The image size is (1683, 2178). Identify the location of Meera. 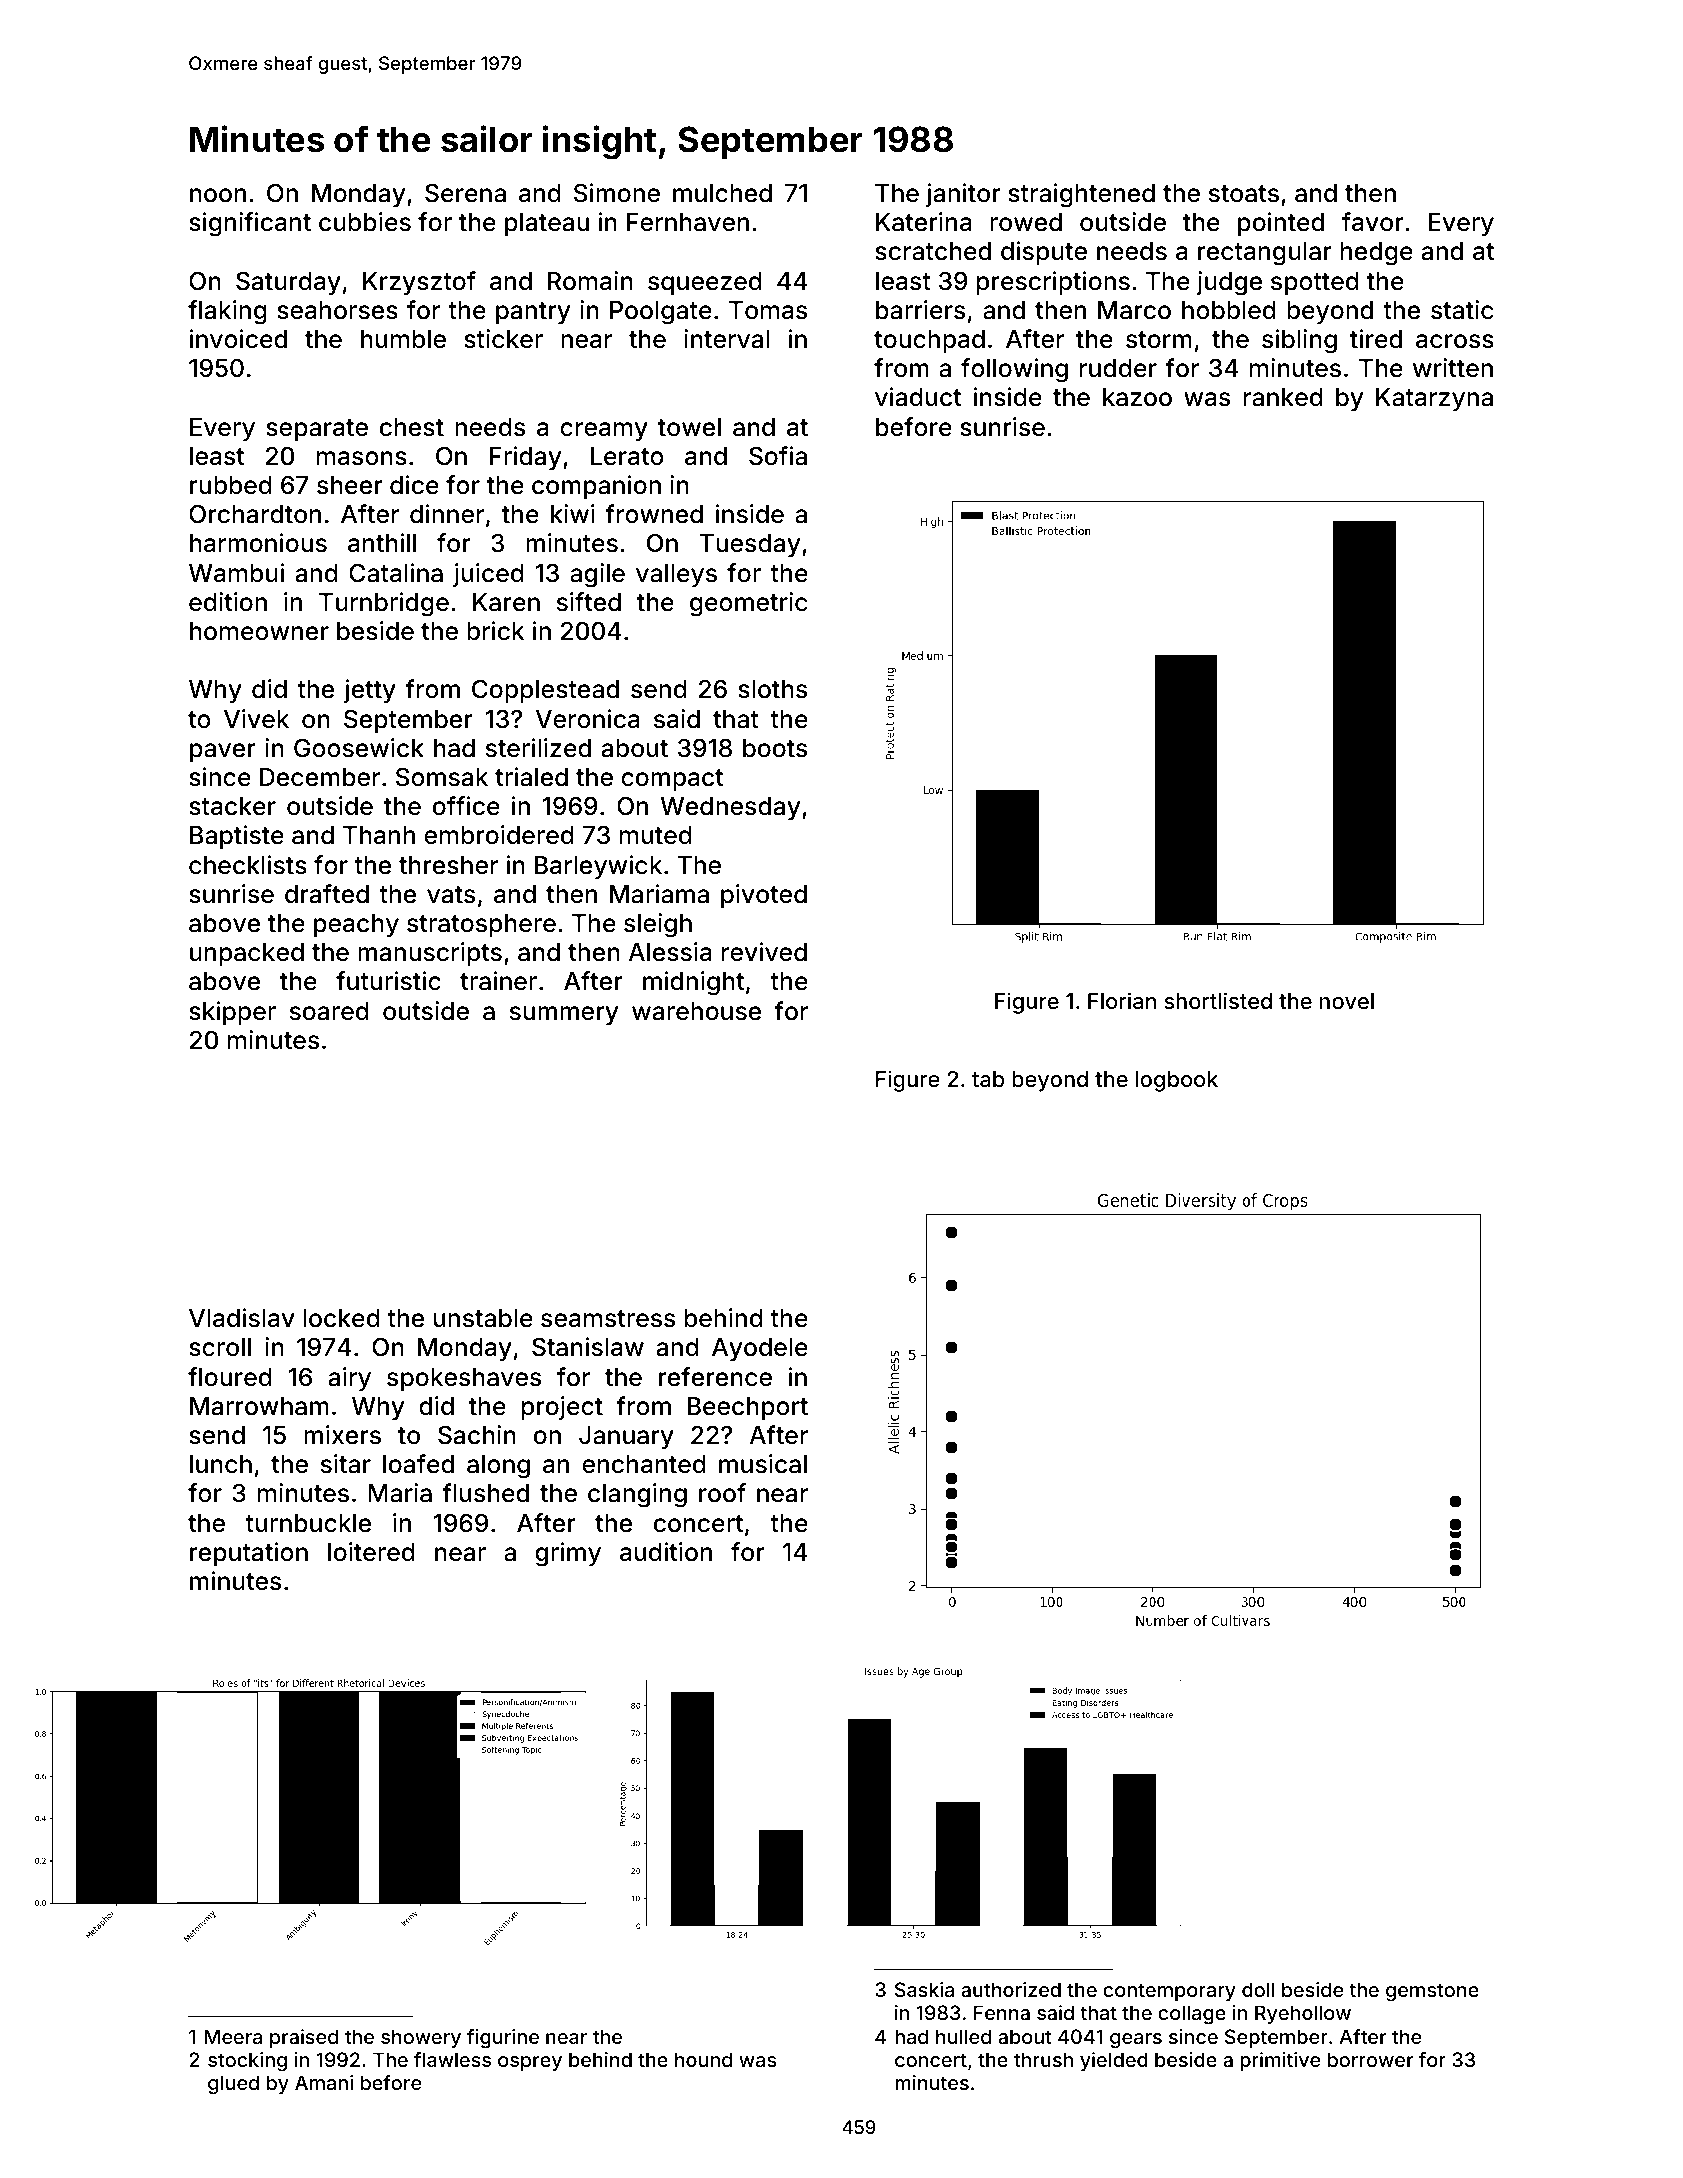
(233, 2036).
